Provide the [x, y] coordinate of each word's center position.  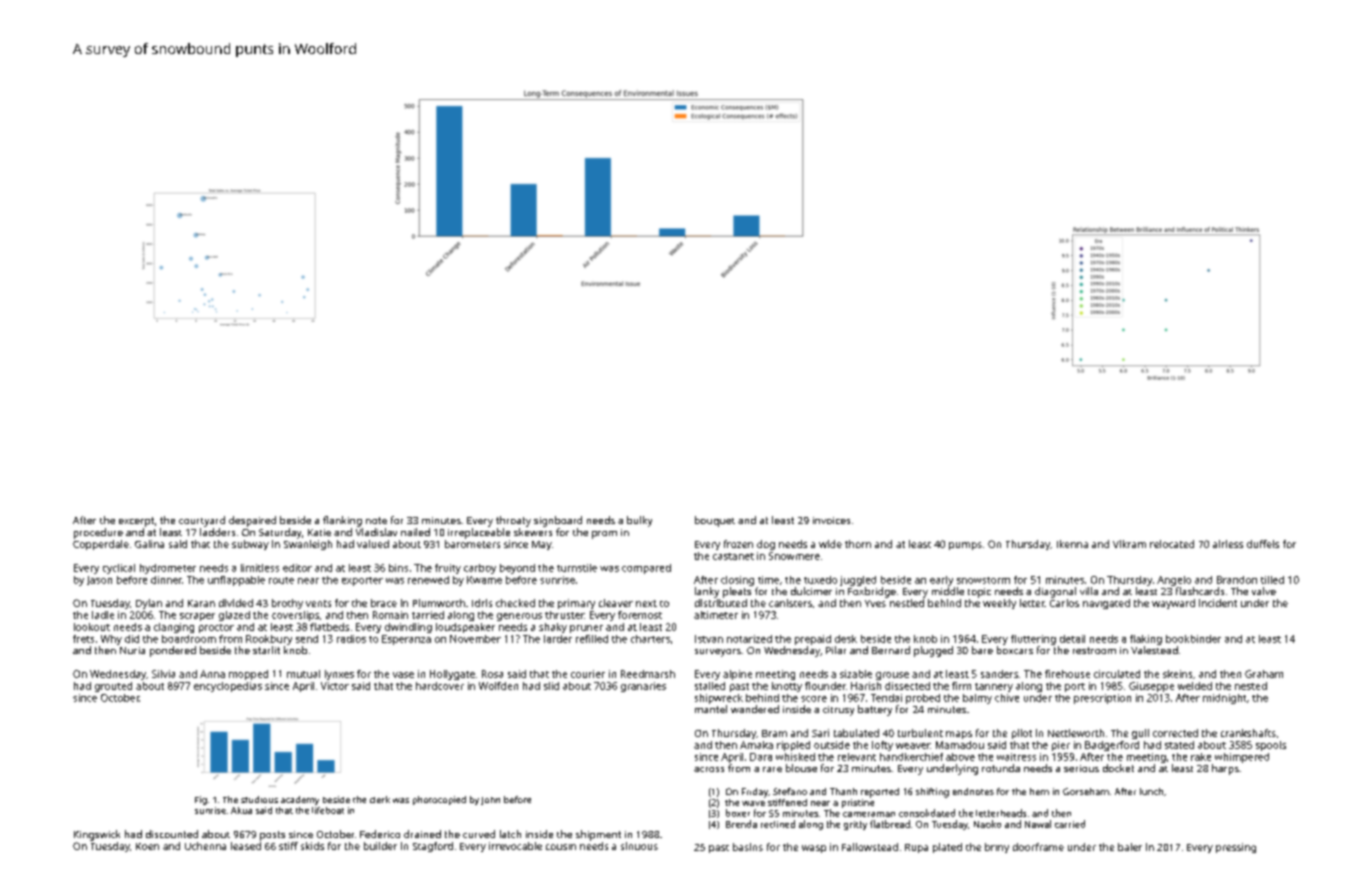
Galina [149, 544]
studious [259, 799]
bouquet [715, 521]
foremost [640, 615]
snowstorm [983, 580]
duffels [1263, 544]
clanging [174, 628]
